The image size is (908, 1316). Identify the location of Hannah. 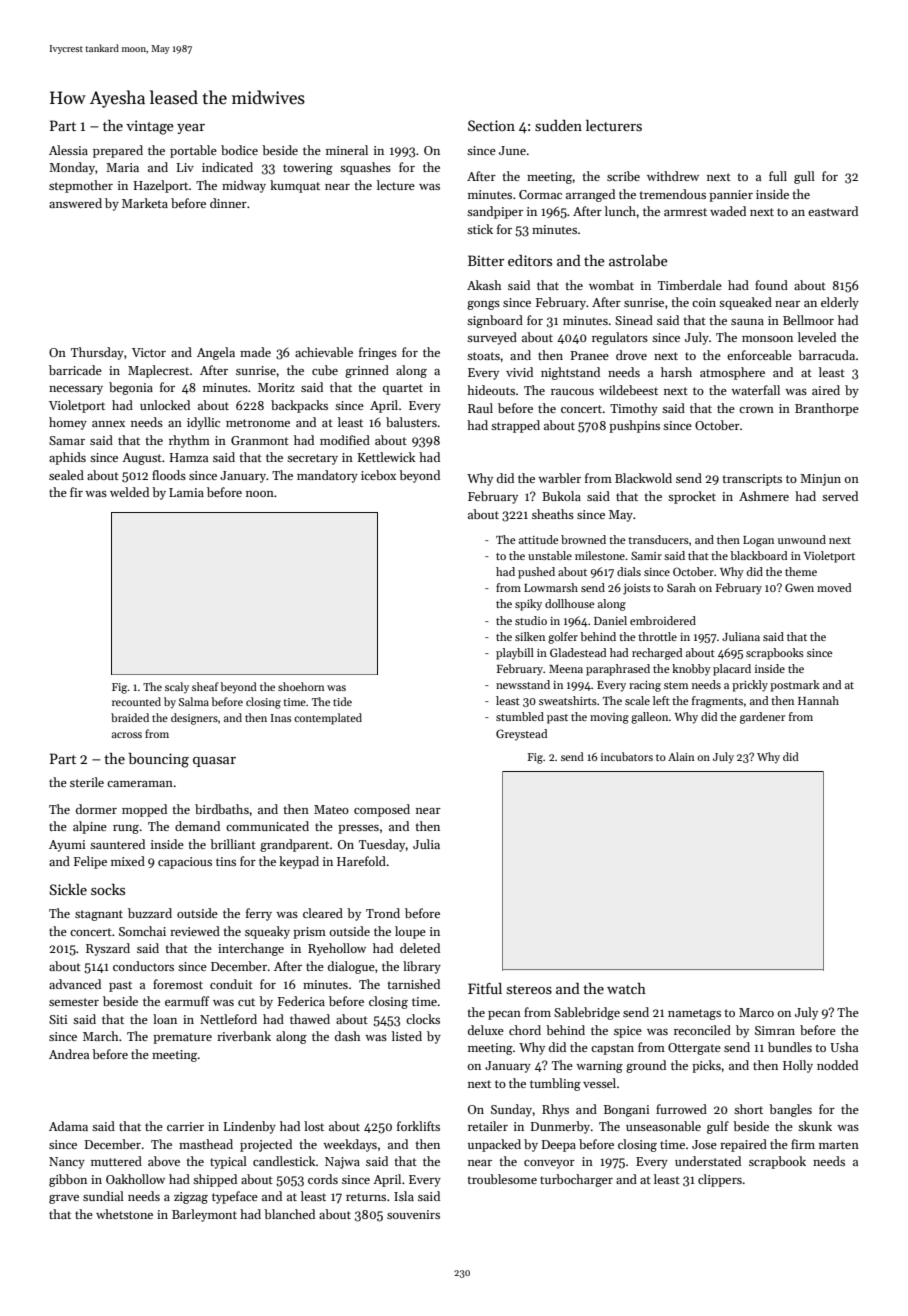
(818, 700).
